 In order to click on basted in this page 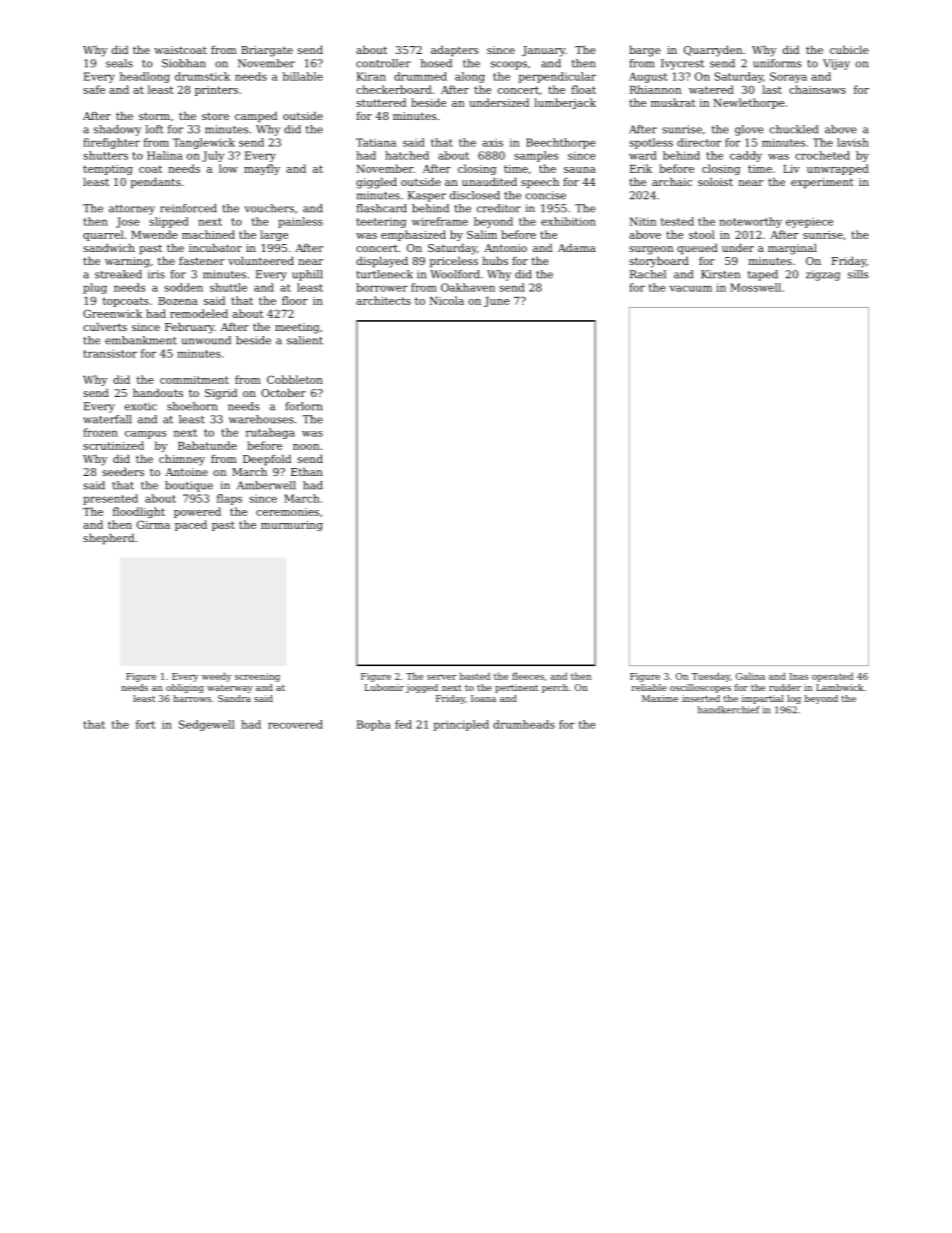, I will do `click(475, 676)`.
